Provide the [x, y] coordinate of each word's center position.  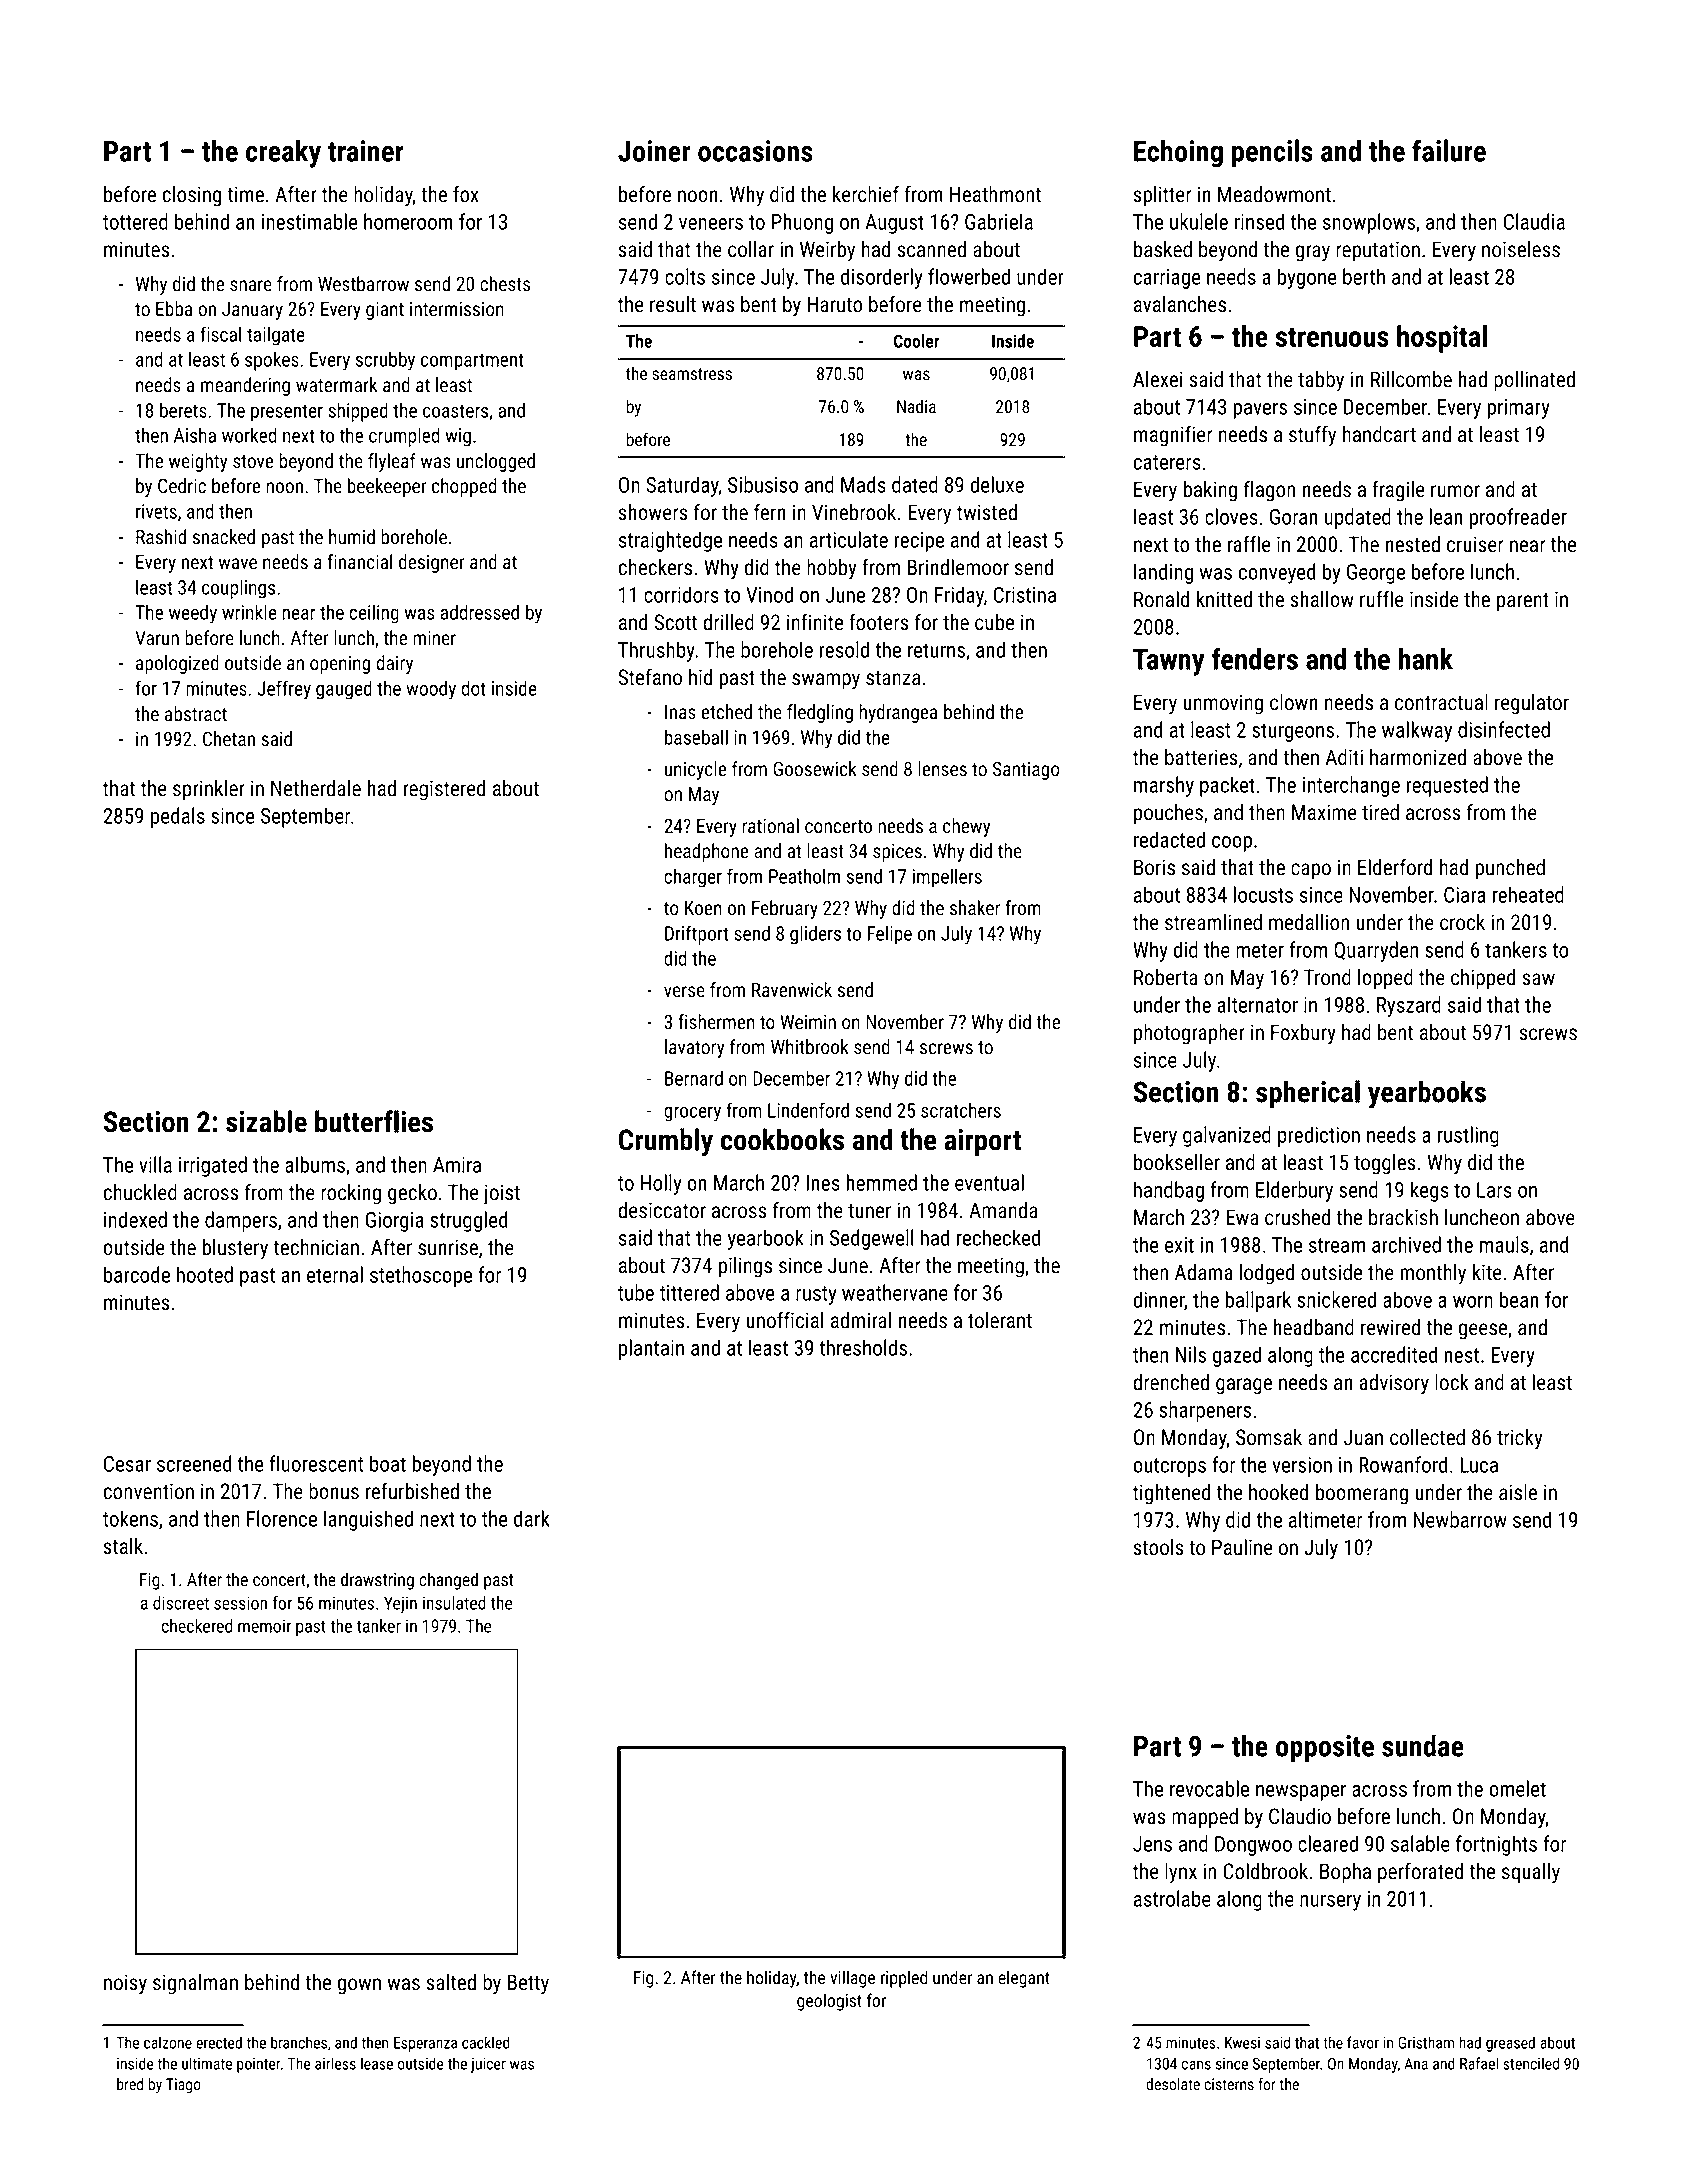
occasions [755, 151]
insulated [454, 1603]
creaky [283, 154]
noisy [125, 1984]
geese [1483, 1331]
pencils [1272, 153]
